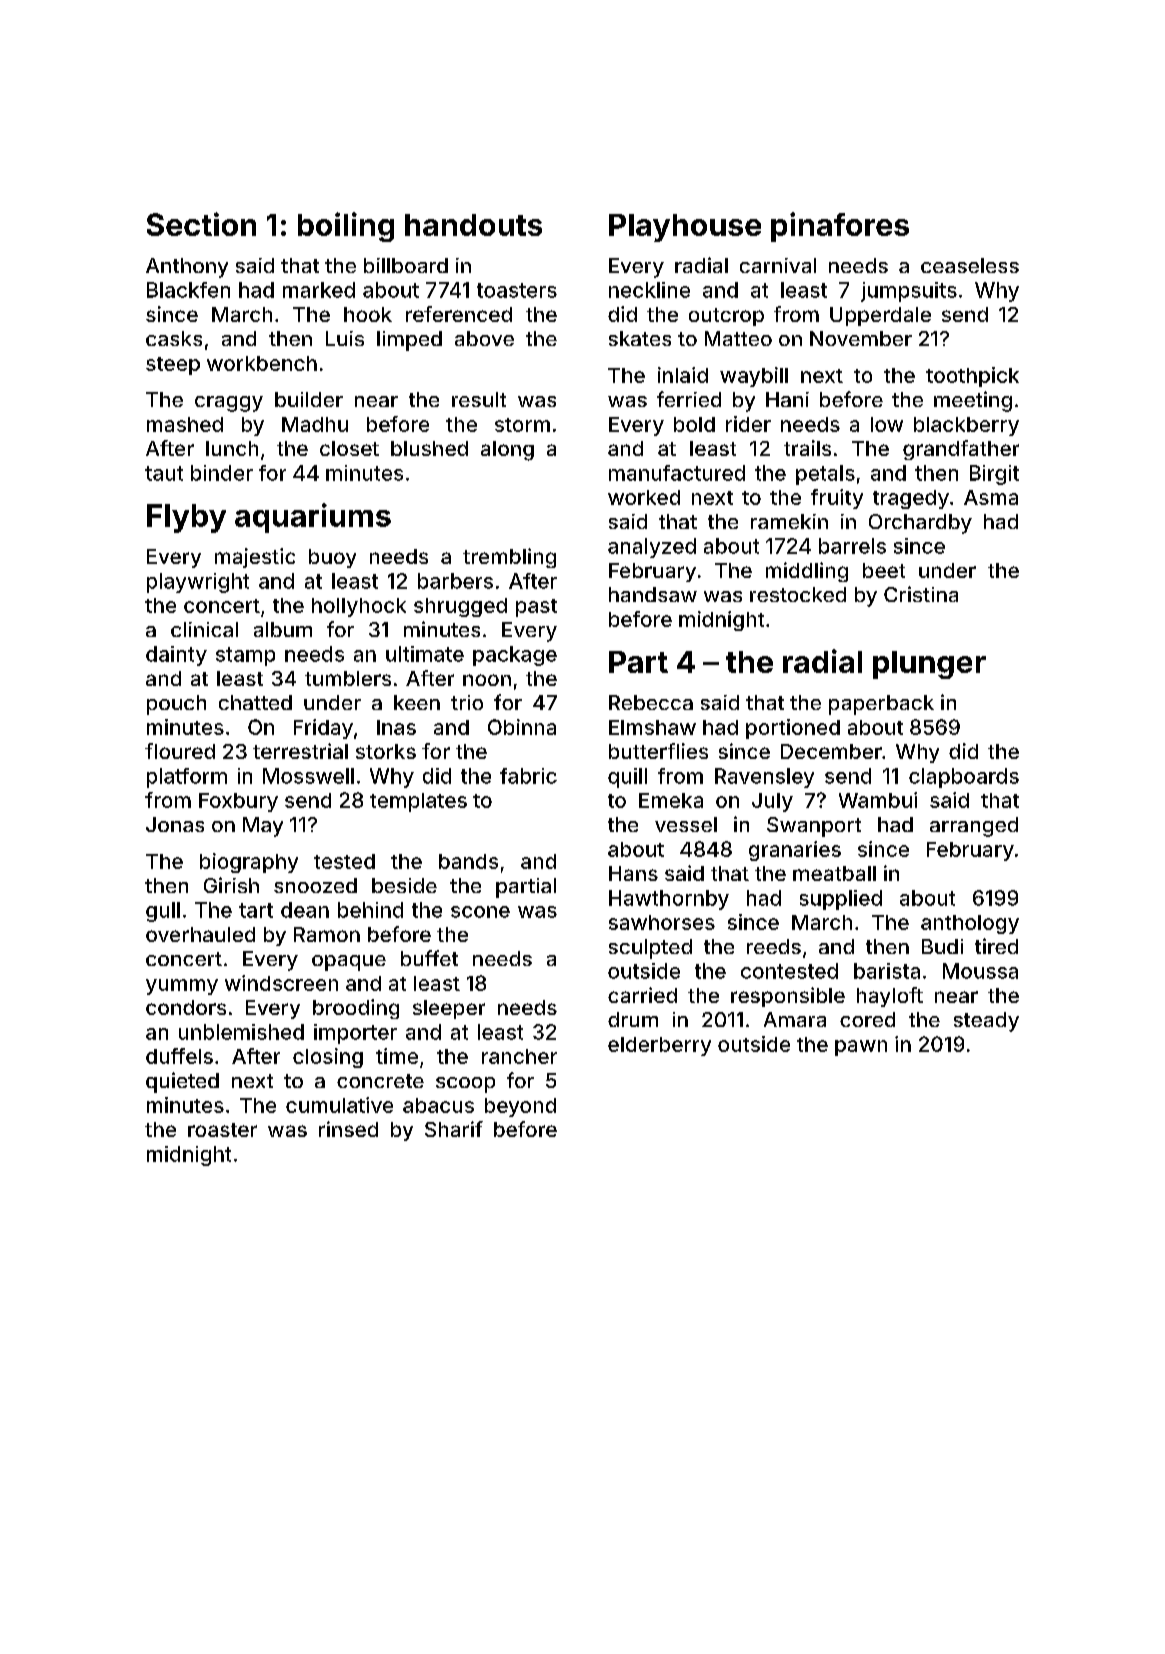 This image has height=1654, width=1165. Describe the element at coordinates (479, 399) in the image. I see `result` at that location.
